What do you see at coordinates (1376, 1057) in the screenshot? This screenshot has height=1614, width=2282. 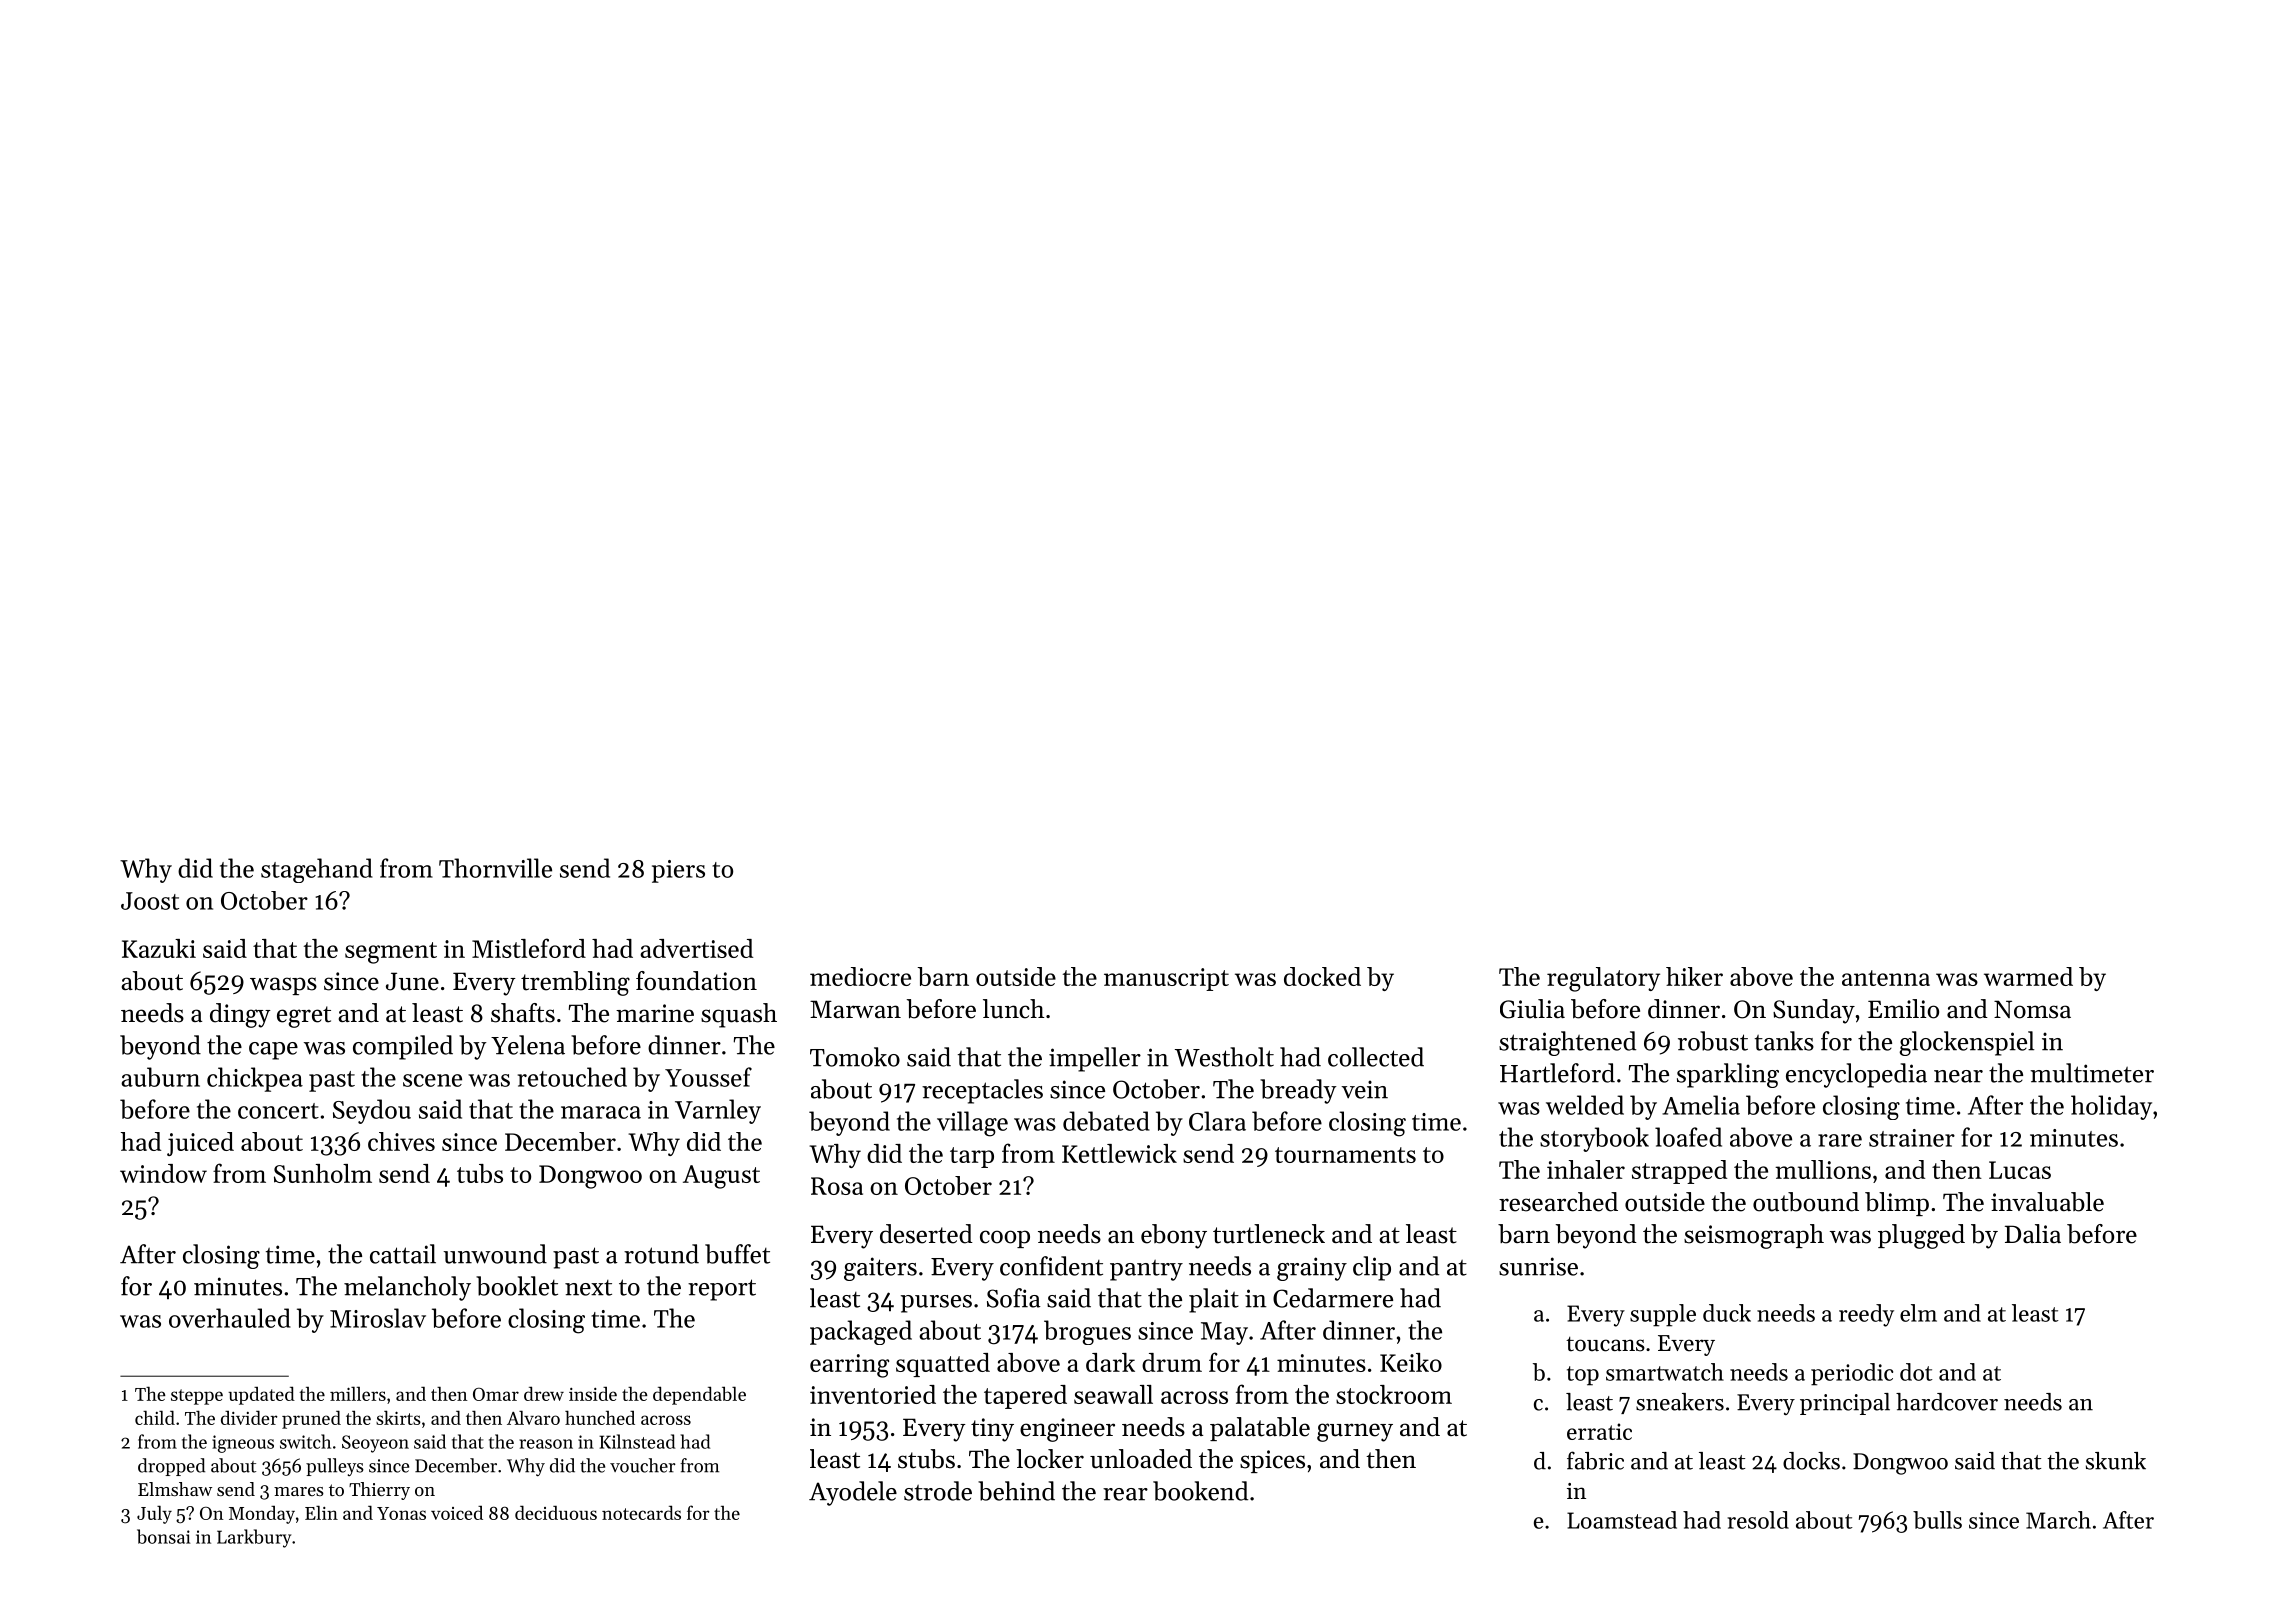 I see `collected` at bounding box center [1376, 1057].
